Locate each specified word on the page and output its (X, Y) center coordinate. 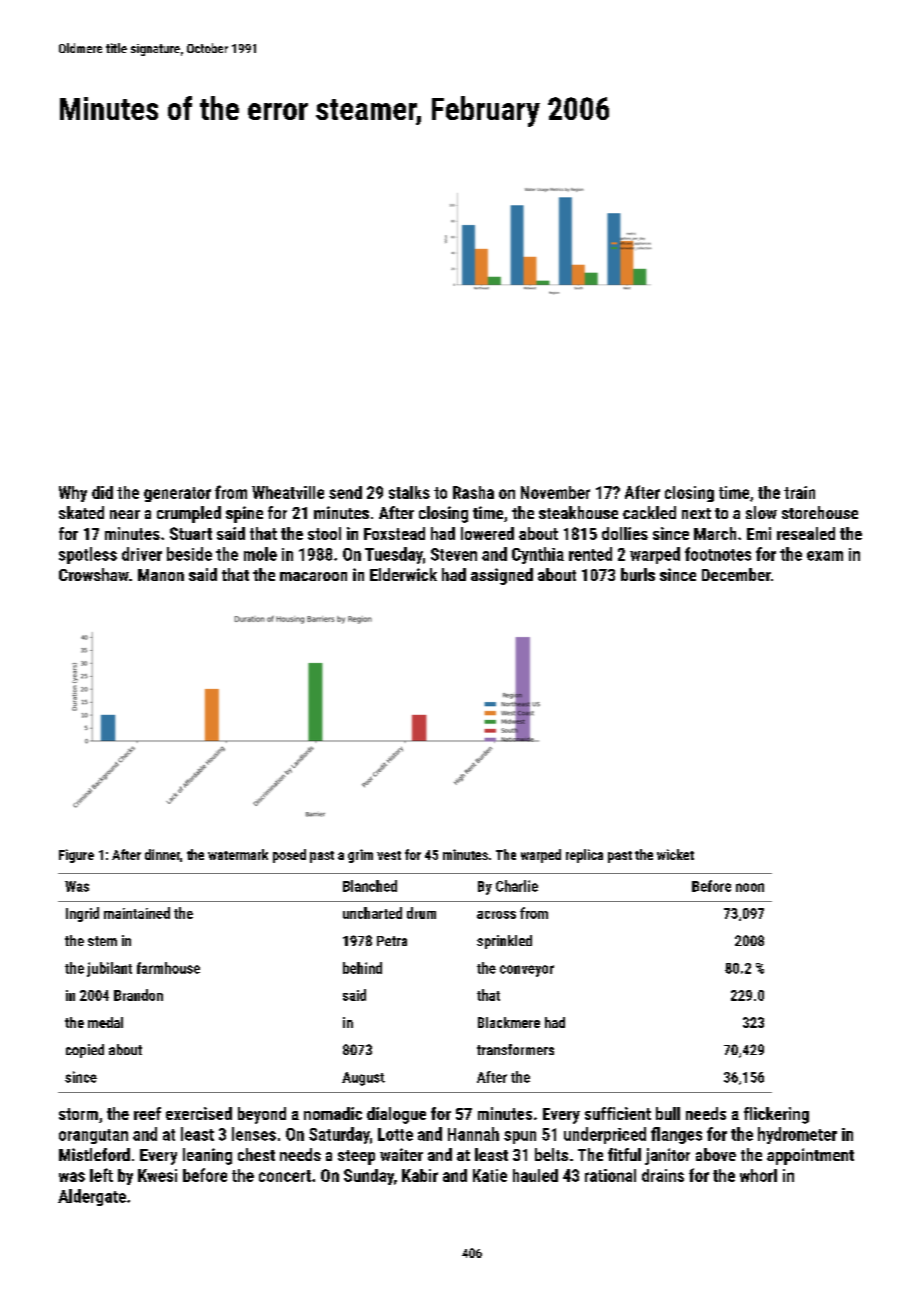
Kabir (420, 1175)
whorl (758, 1175)
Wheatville (288, 492)
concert (285, 1176)
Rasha (473, 492)
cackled (649, 512)
